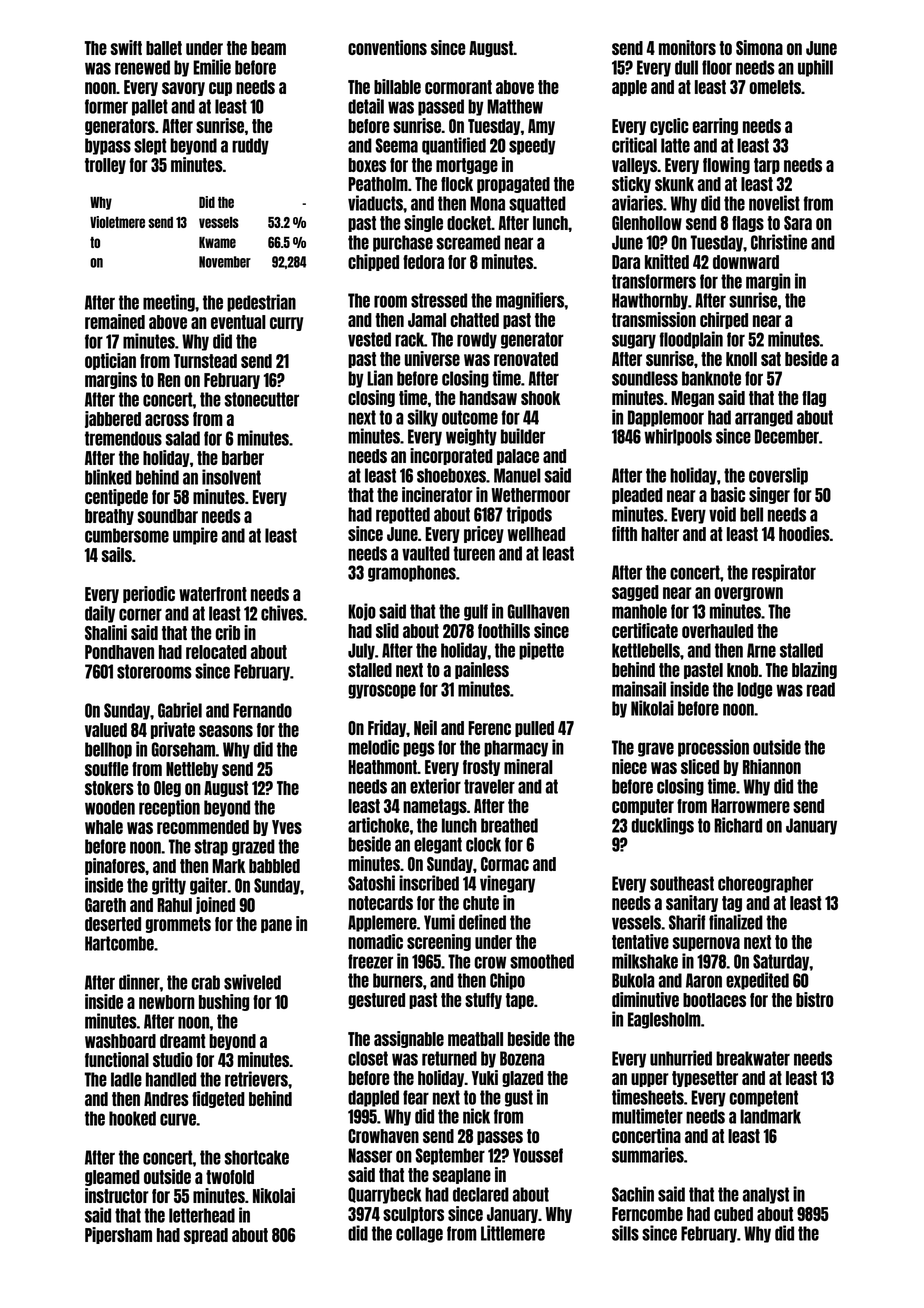  What do you see at coordinates (687, 47) in the document?
I see `monitors` at bounding box center [687, 47].
